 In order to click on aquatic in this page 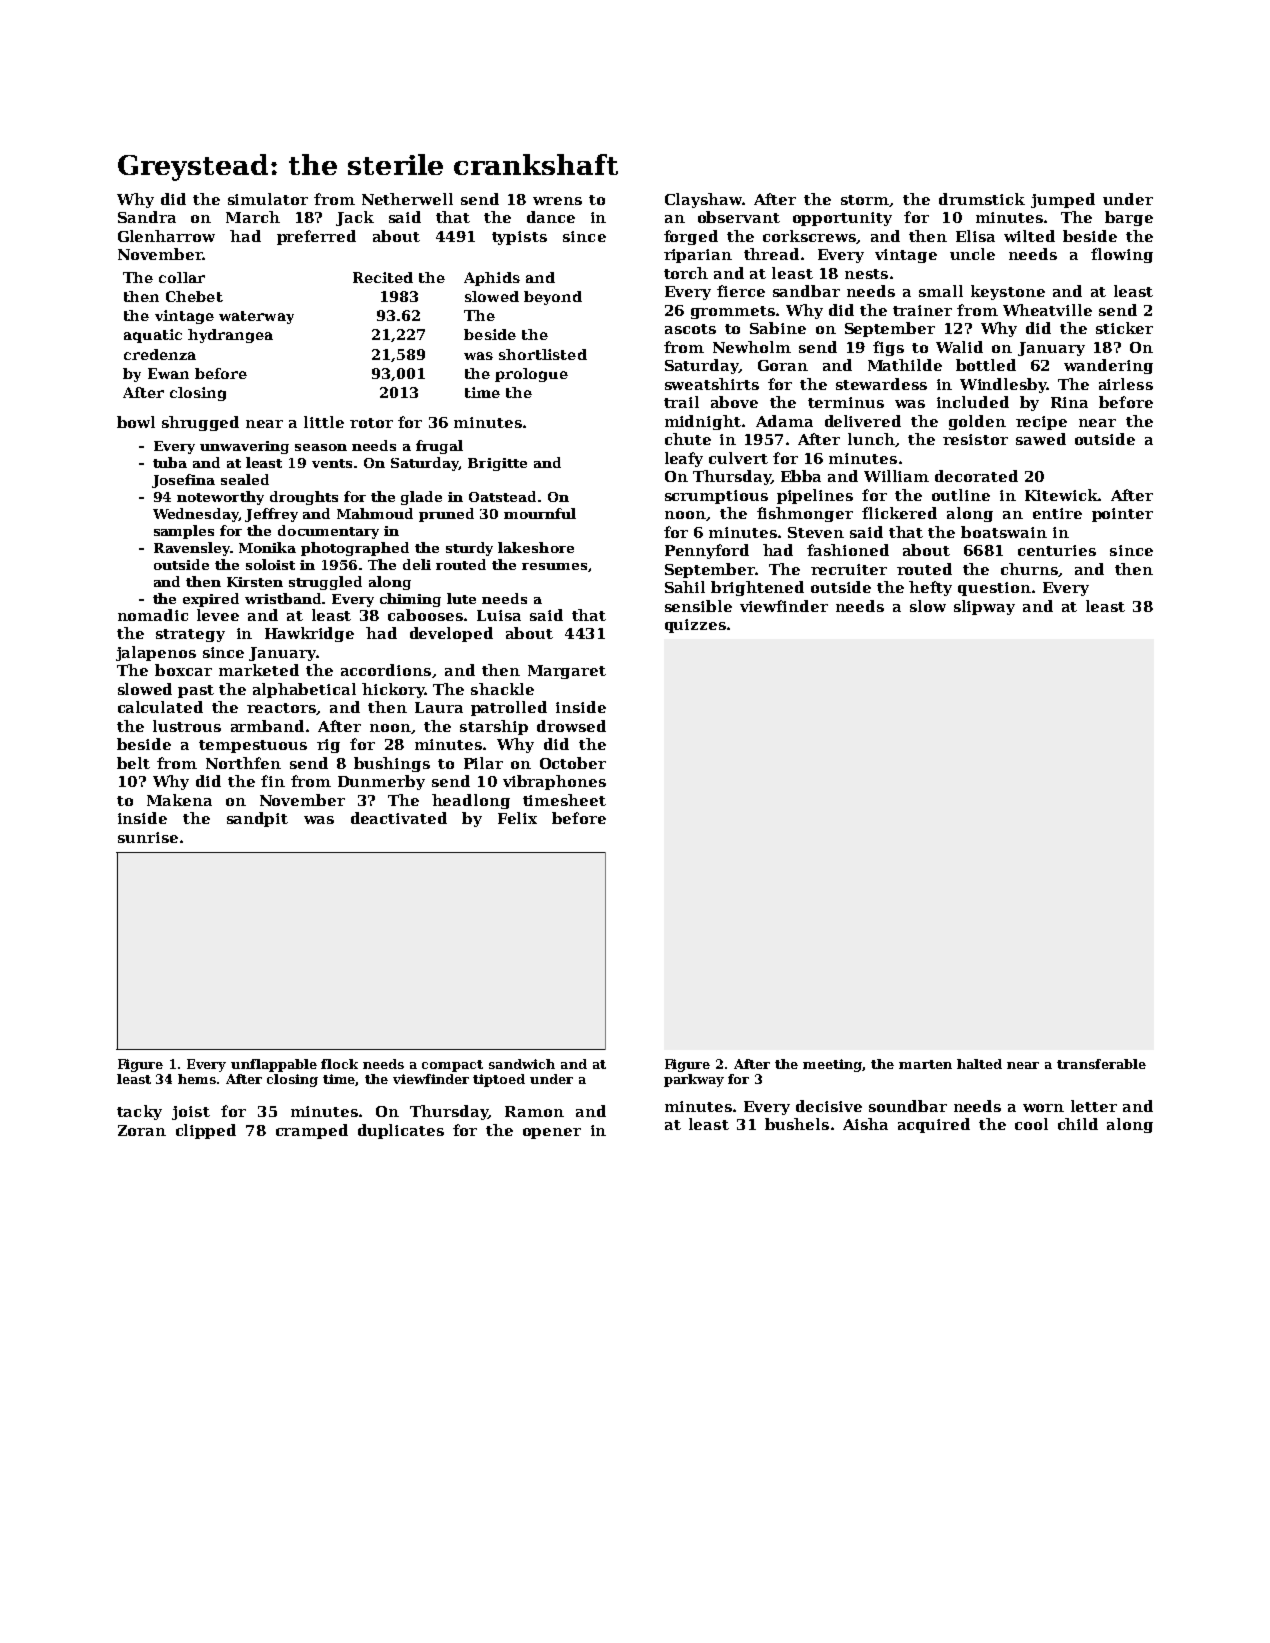, I will do `click(153, 336)`.
